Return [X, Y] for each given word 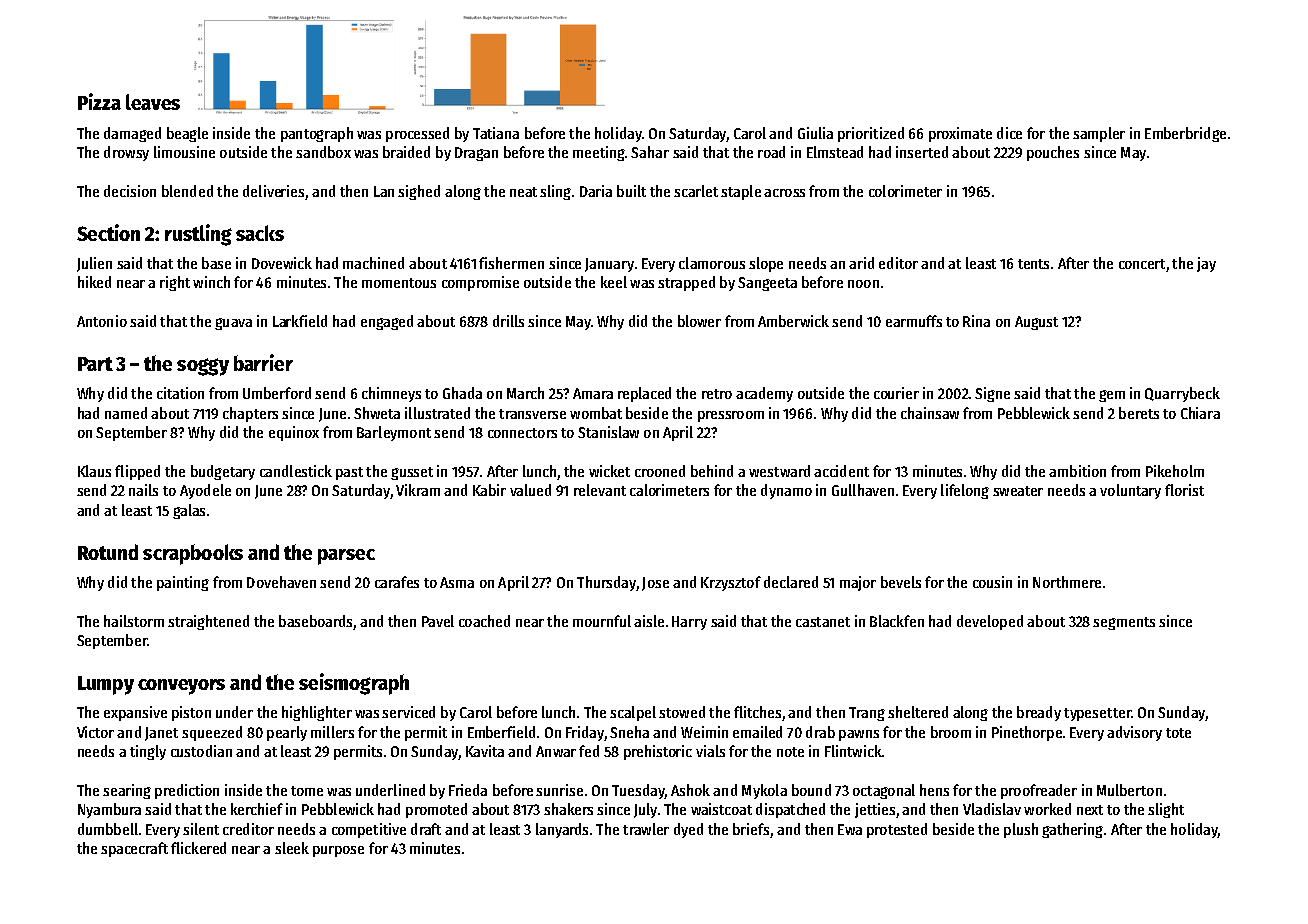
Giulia [815, 133]
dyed [688, 830]
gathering [1072, 830]
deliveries [274, 192]
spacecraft [134, 849]
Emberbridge [1185, 134]
